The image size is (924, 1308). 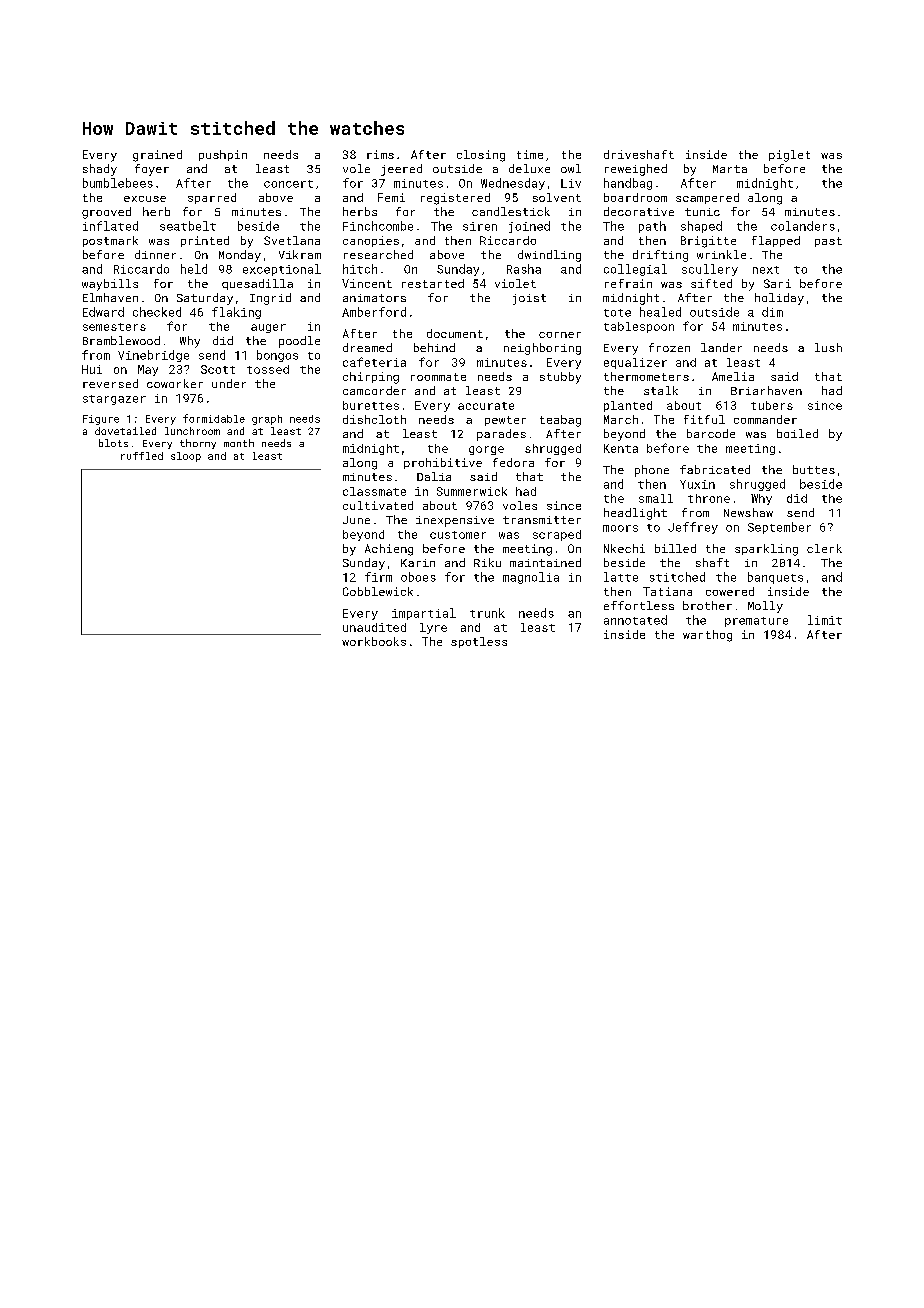 What do you see at coordinates (367, 347) in the screenshot?
I see `dreamed` at bounding box center [367, 347].
